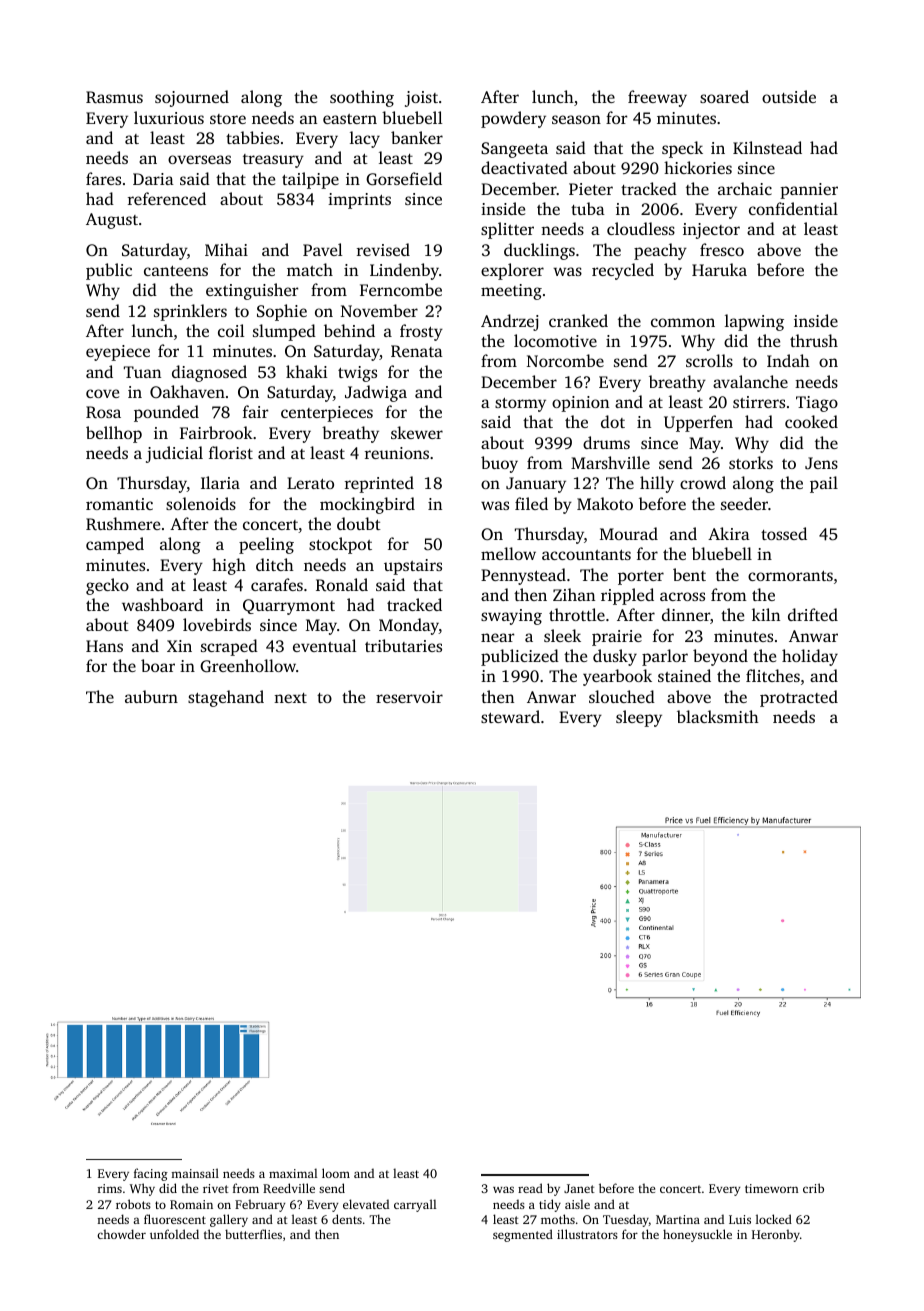  I want to click on crib, so click(813, 1188).
